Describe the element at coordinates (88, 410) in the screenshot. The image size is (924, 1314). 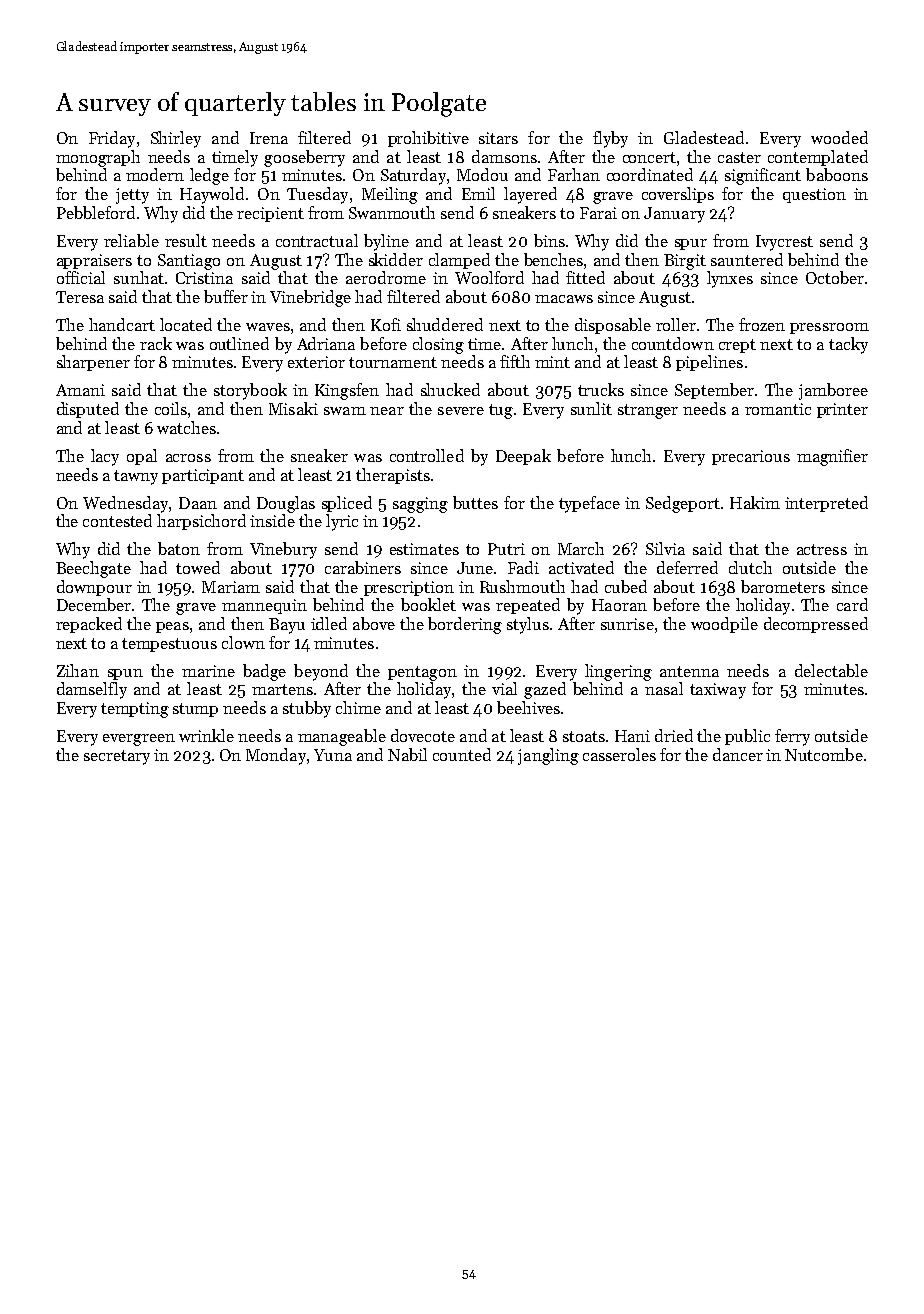
I see `disputed` at that location.
